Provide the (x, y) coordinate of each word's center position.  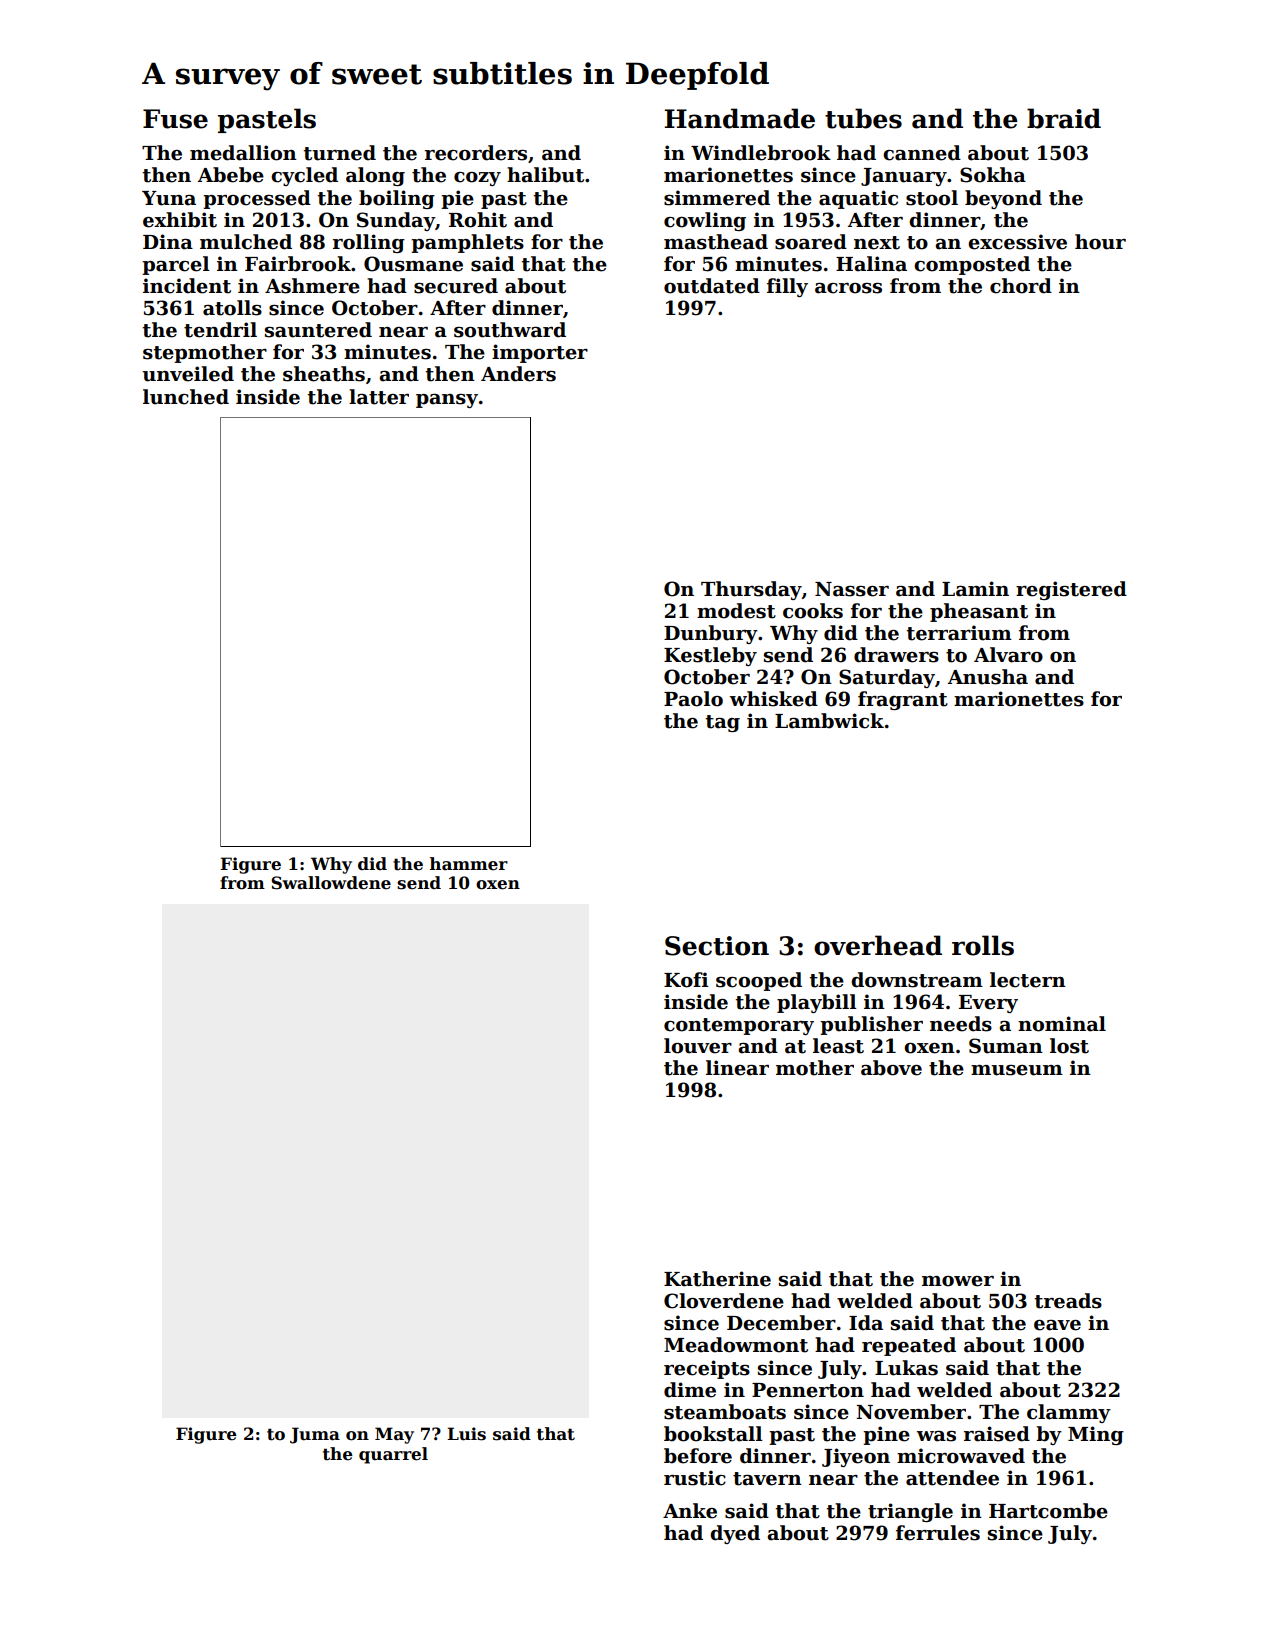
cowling (705, 221)
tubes (863, 118)
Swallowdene (331, 883)
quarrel (393, 1455)
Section (717, 946)
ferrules (938, 1533)
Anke (690, 1511)
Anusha (988, 677)
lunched (186, 397)
